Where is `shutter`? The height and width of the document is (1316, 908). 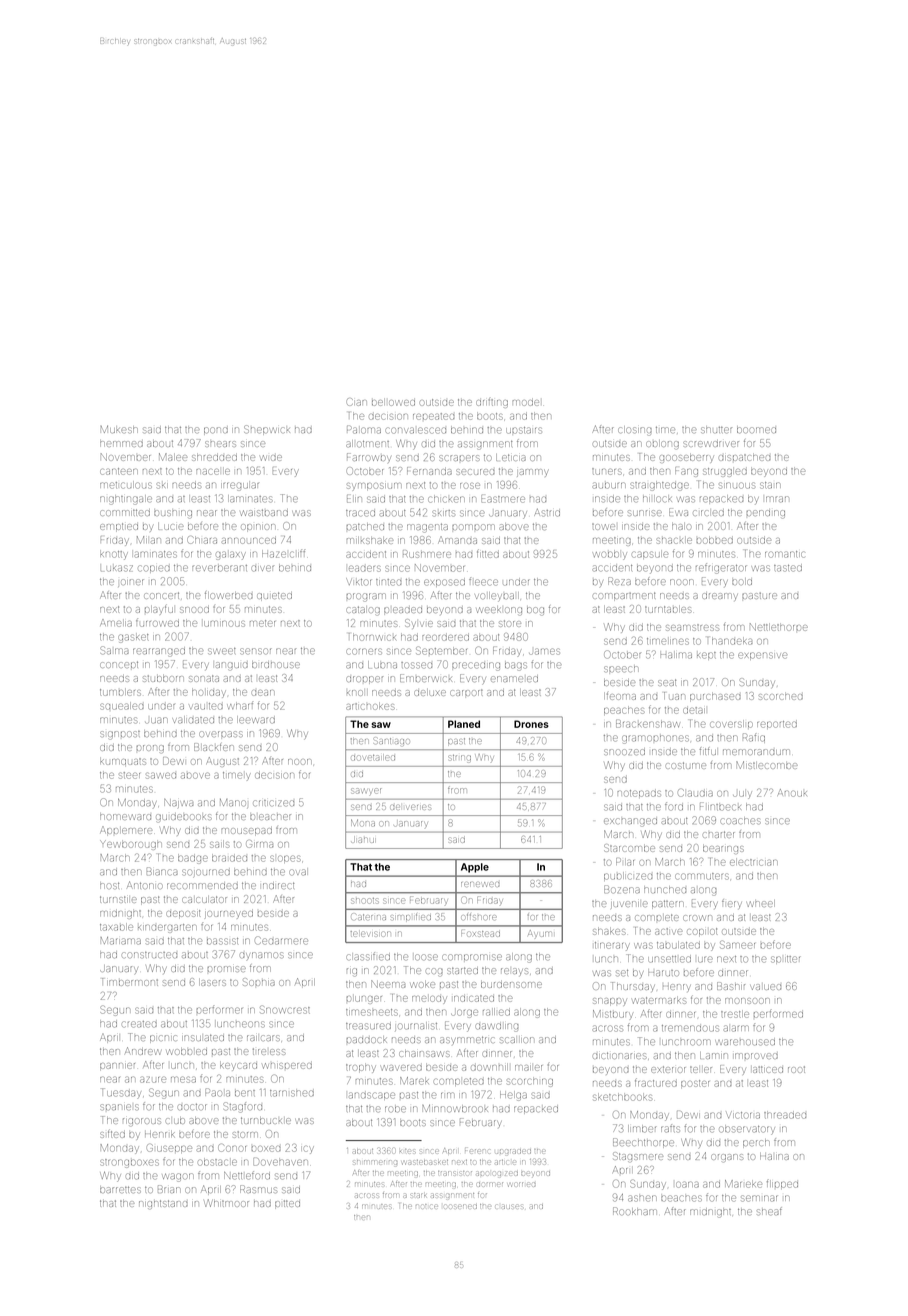
shutter is located at coordinates (716, 430).
